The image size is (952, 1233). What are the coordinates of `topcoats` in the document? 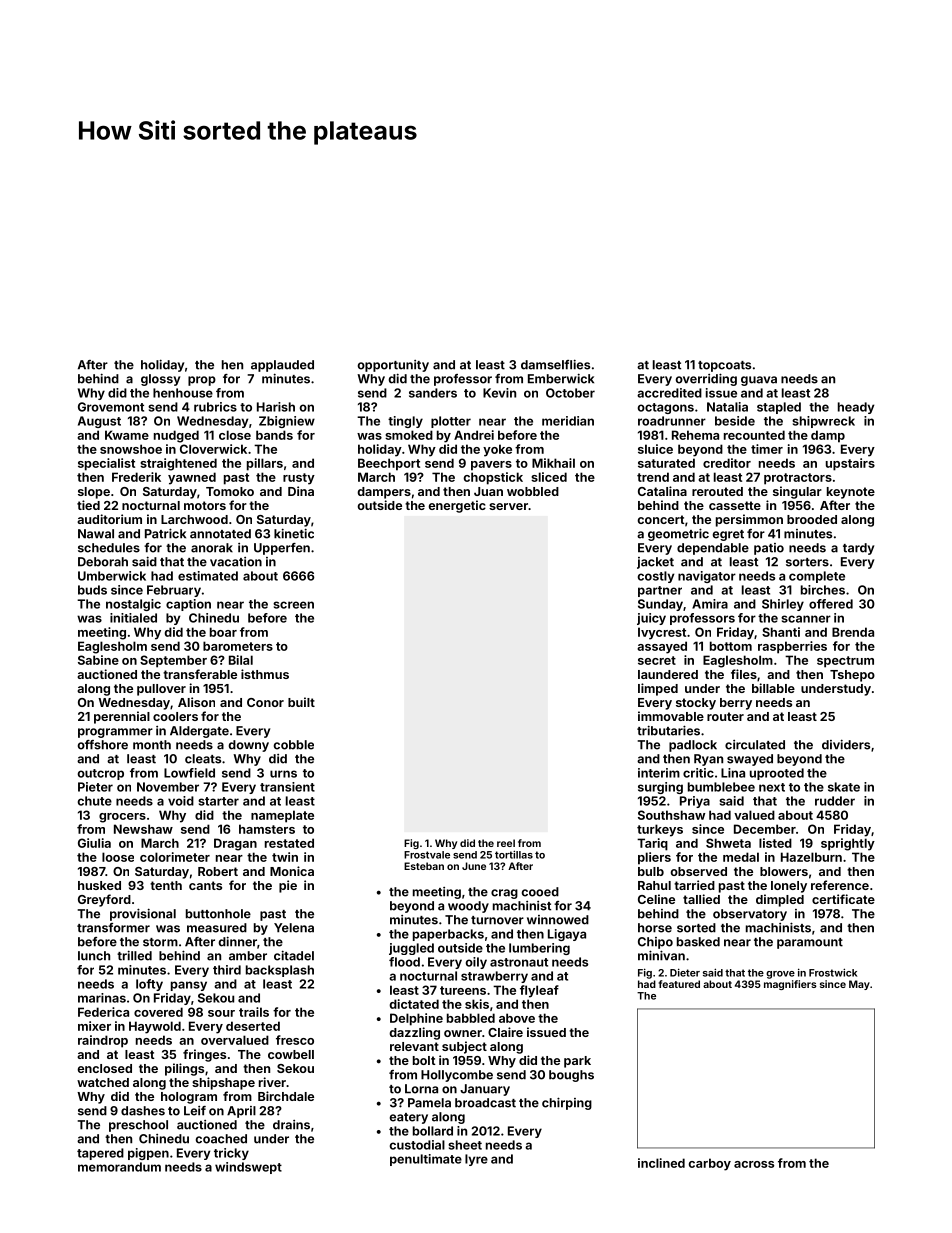 It's located at (724, 366).
